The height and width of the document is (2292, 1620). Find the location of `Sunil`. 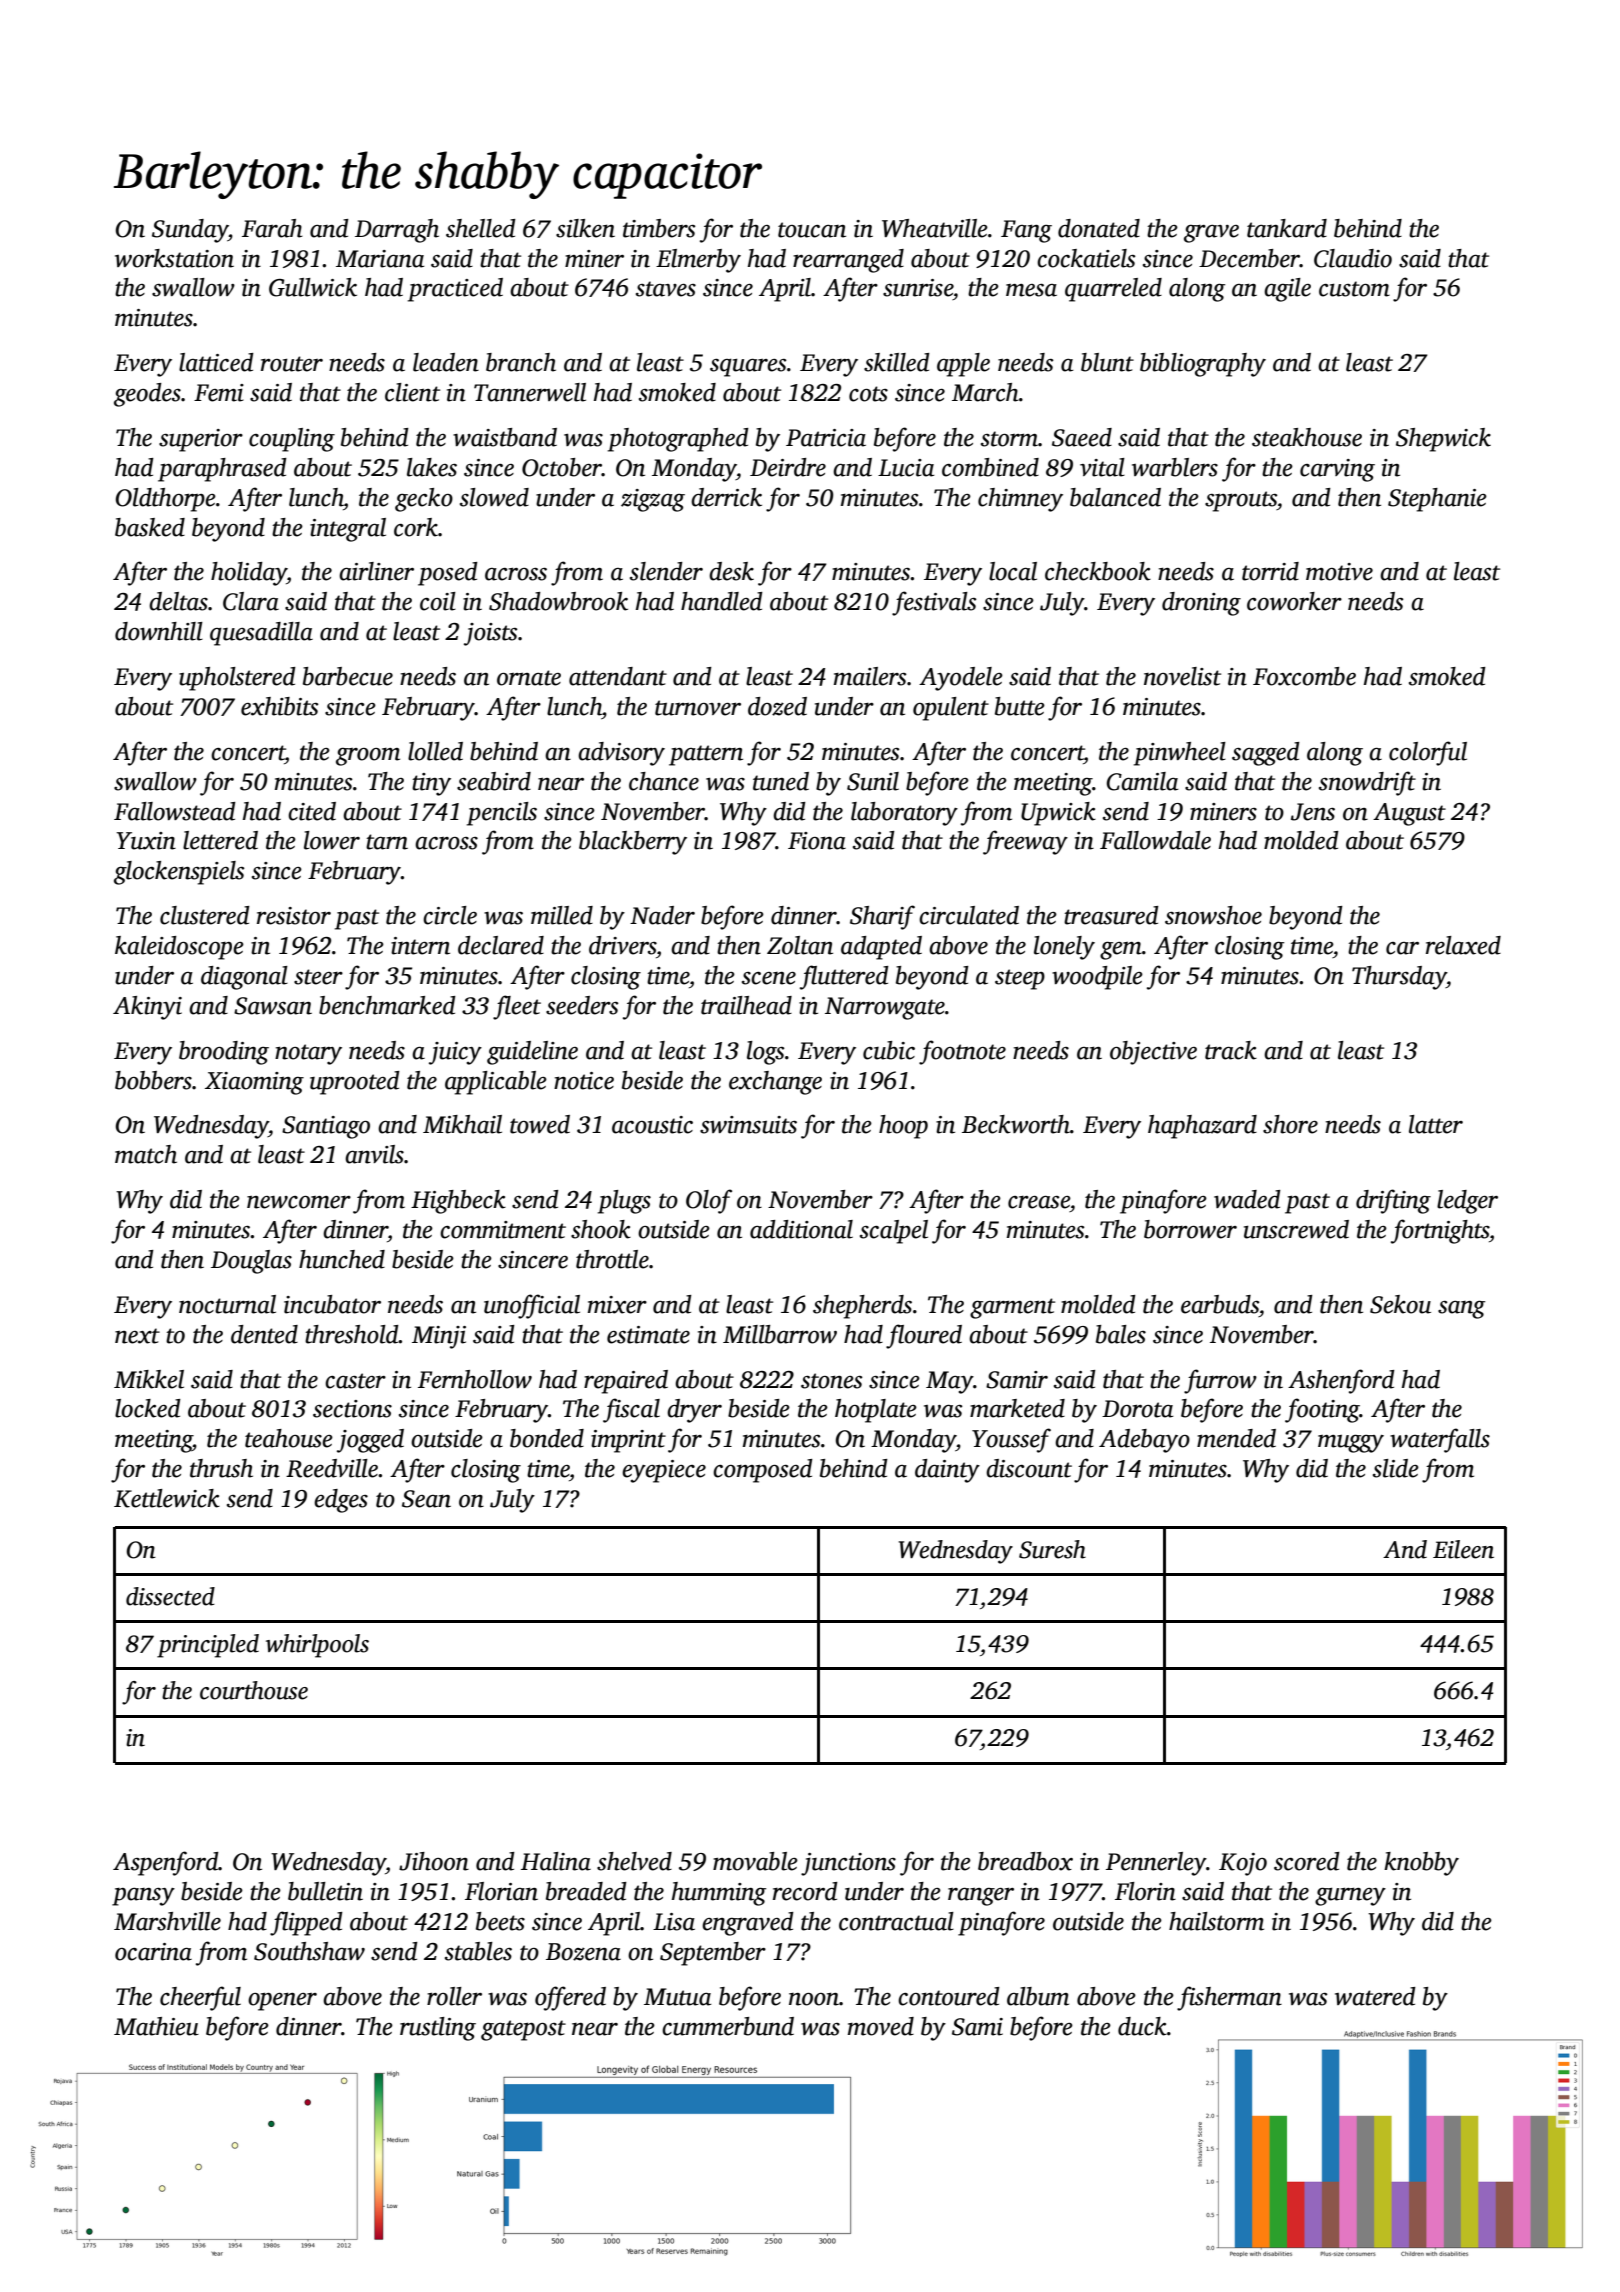

Sunil is located at coordinates (873, 781).
